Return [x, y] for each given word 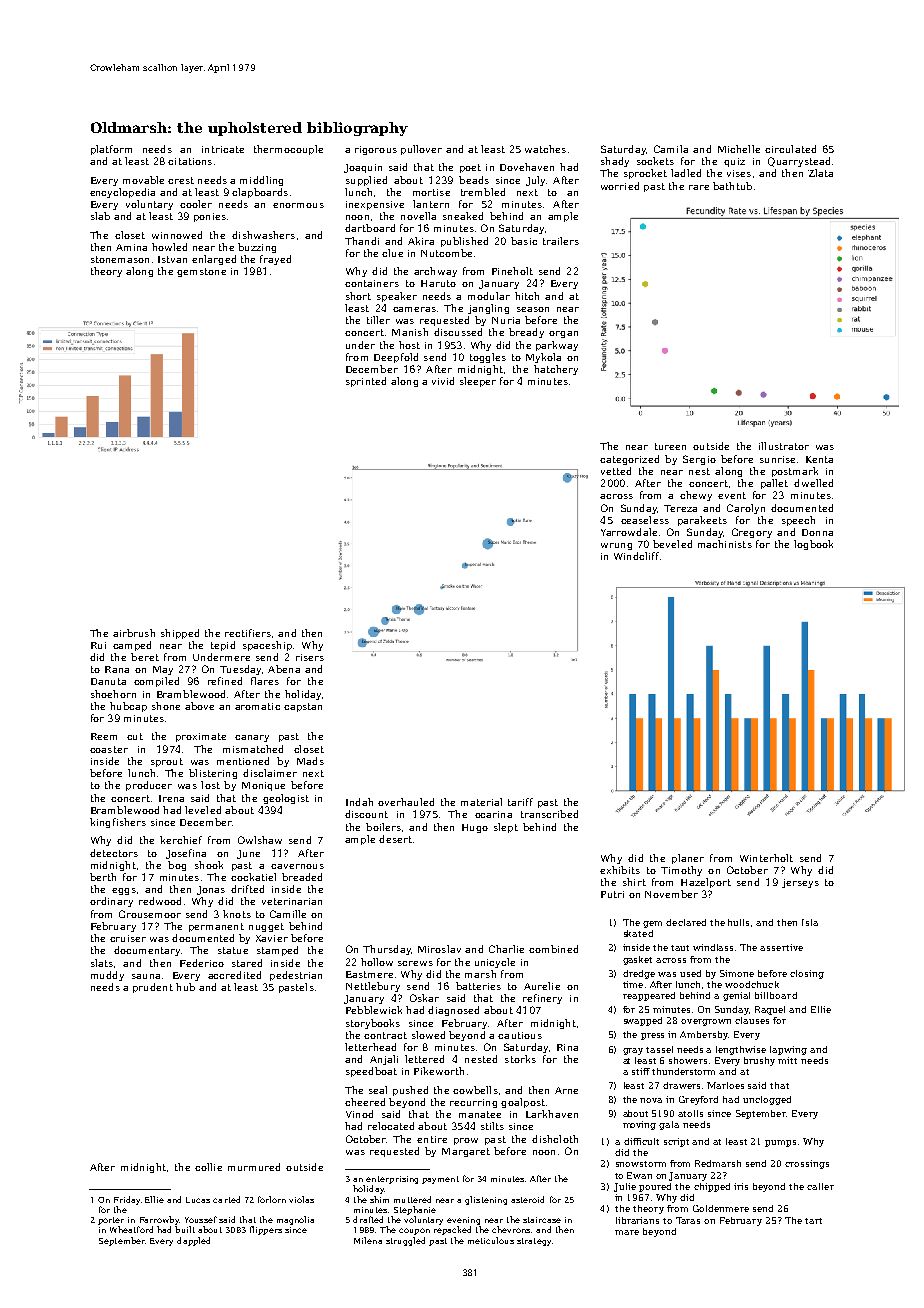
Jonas [211, 890]
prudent [153, 988]
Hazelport [706, 883]
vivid [443, 381]
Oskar [424, 998]
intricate [223, 149]
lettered [424, 1059]
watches [545, 149]
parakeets [702, 521]
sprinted [366, 382]
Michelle [739, 149]
